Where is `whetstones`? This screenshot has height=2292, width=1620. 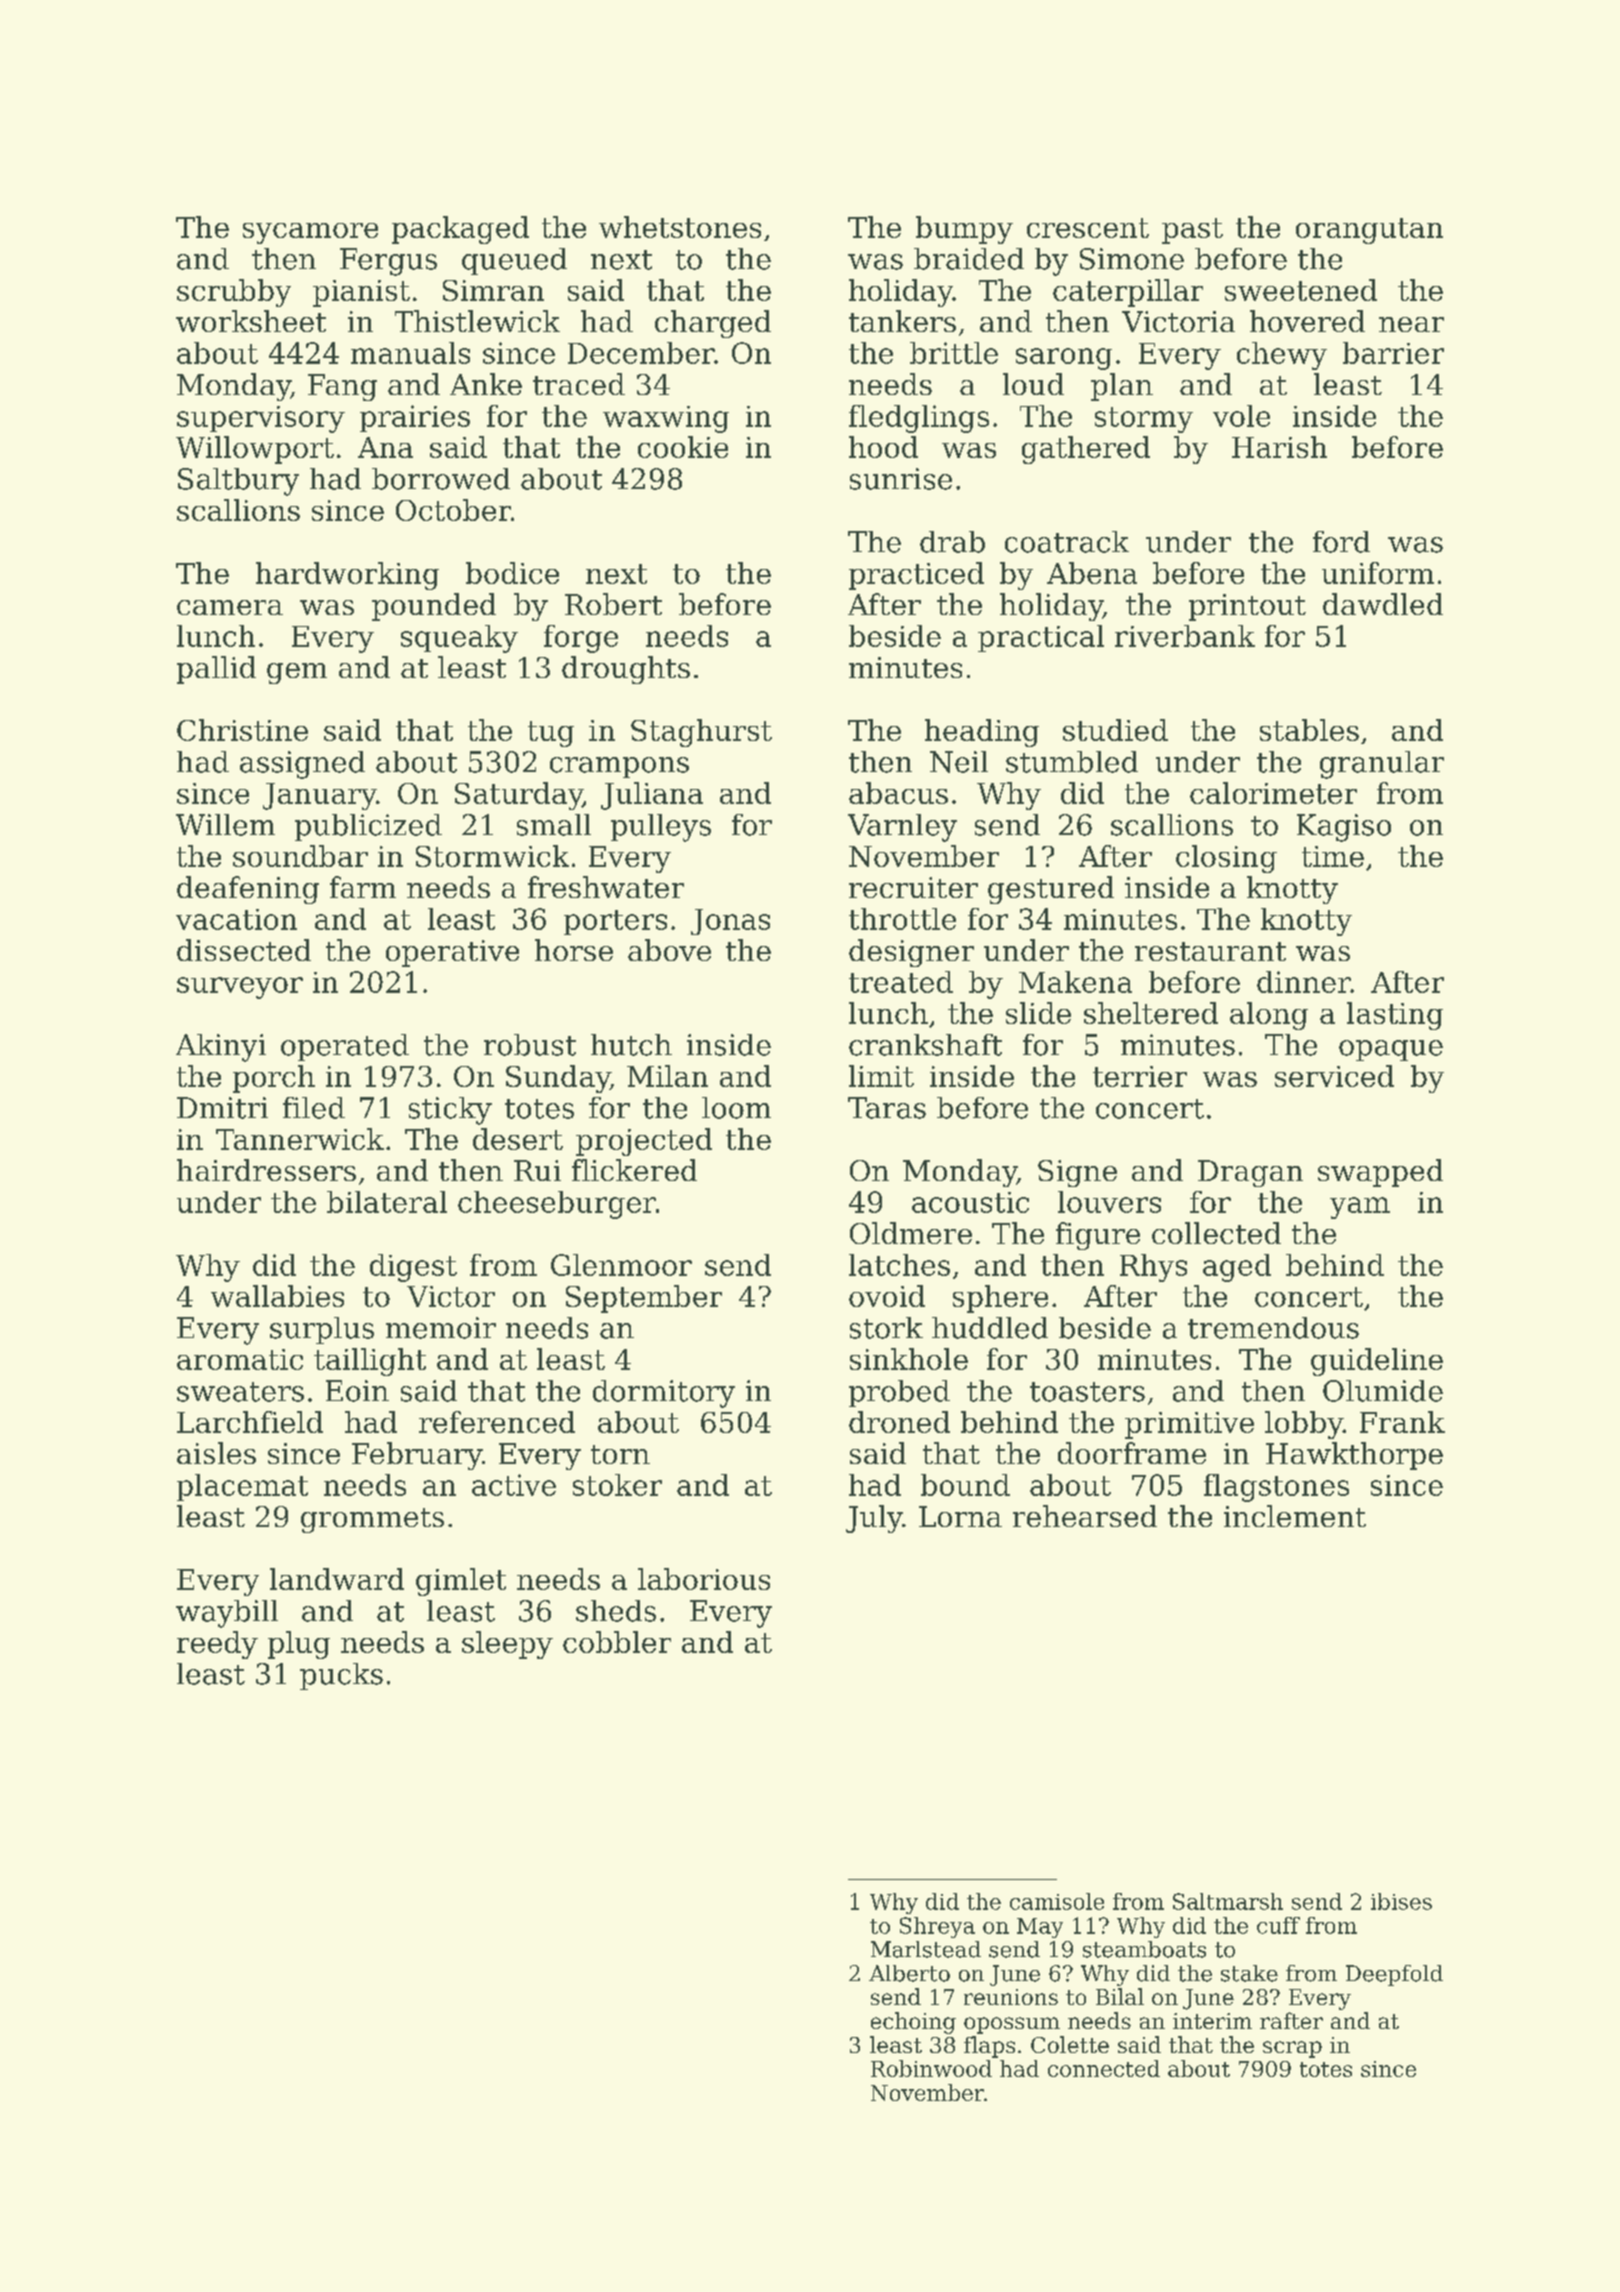 whetstones is located at coordinates (680, 227).
